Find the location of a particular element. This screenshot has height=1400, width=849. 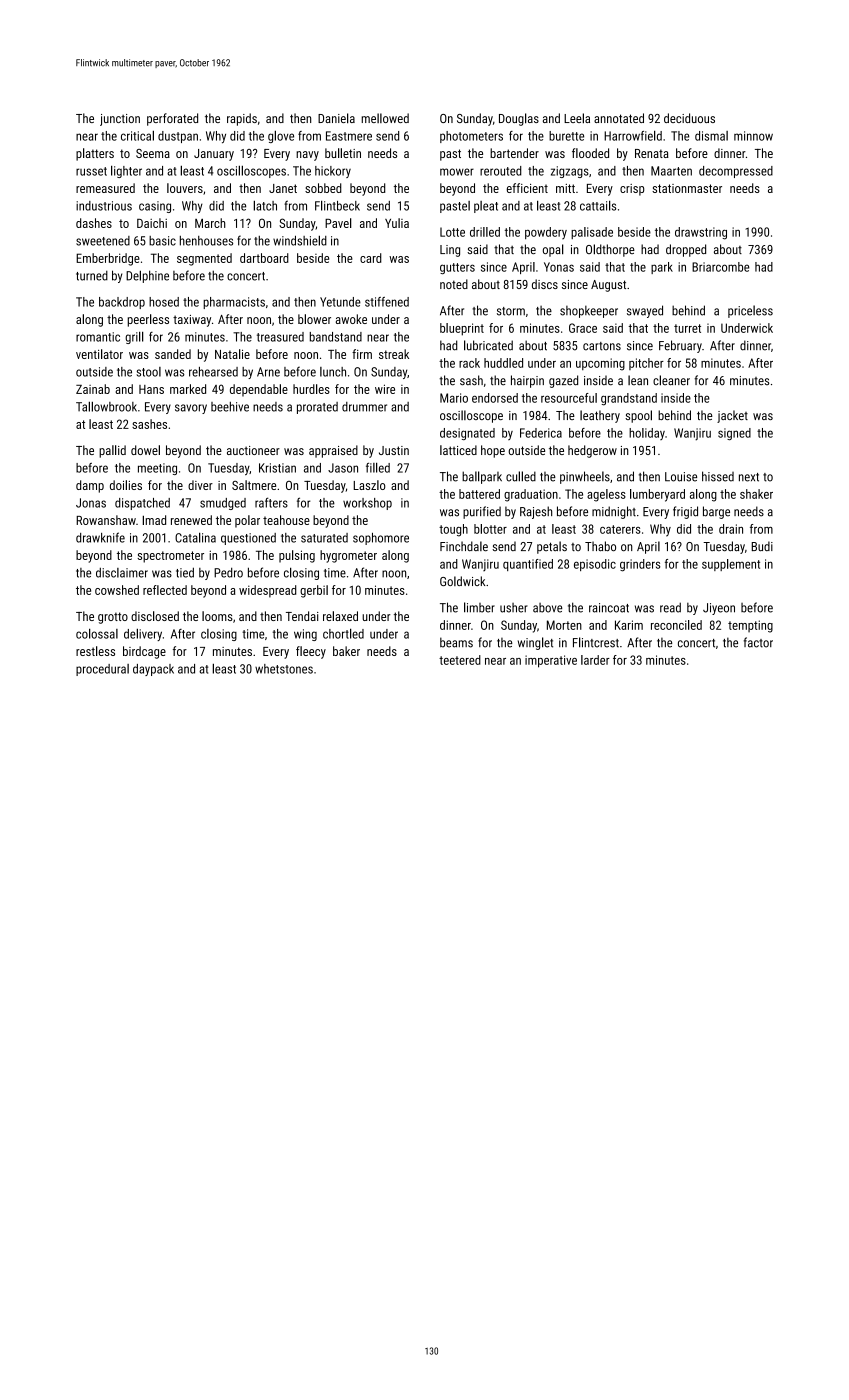

henhouses is located at coordinates (206, 241).
